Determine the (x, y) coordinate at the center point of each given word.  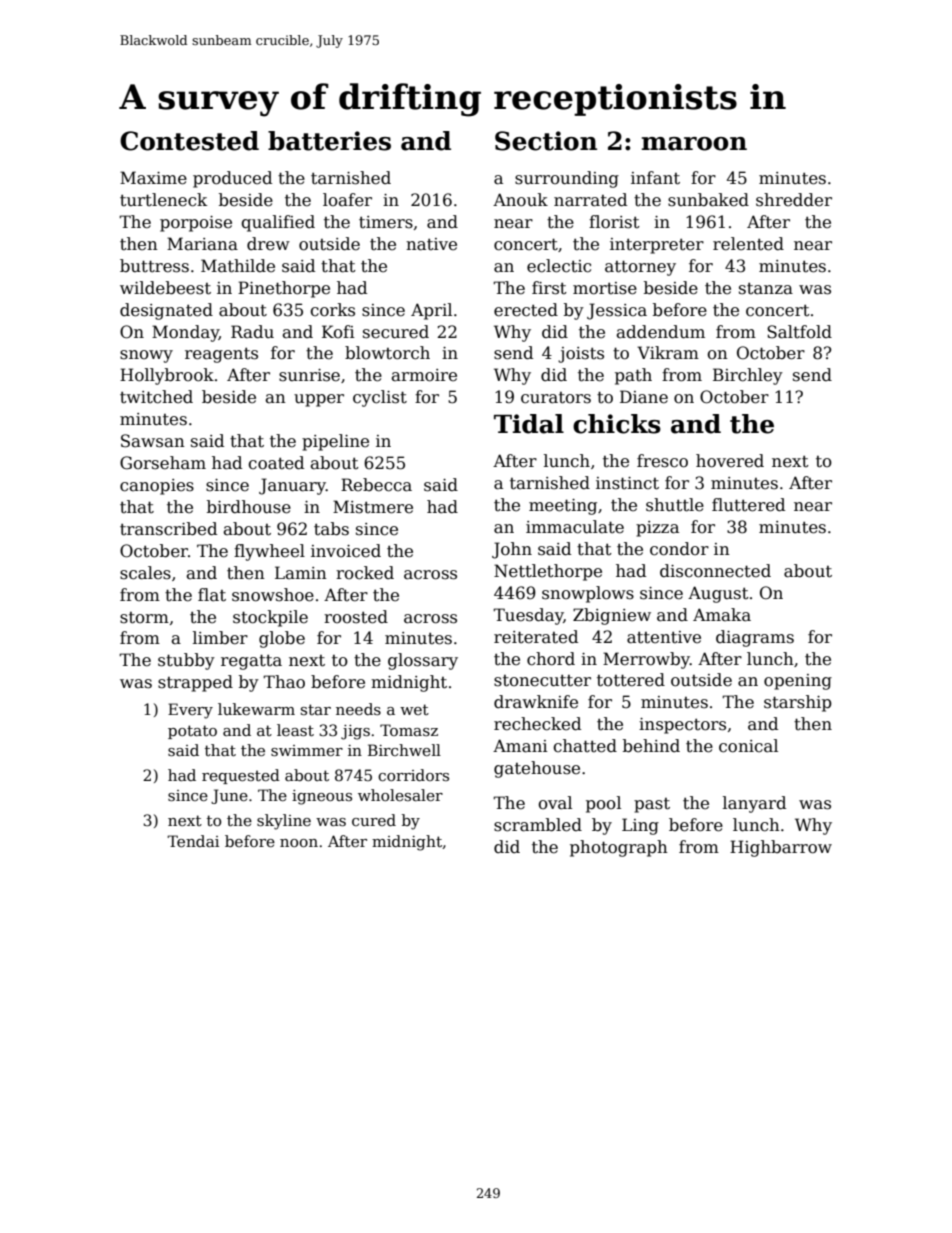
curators (556, 398)
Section (546, 141)
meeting (563, 507)
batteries (329, 141)
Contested (189, 141)
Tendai (193, 841)
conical (748, 746)
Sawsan (153, 441)
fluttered (748, 505)
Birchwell (404, 750)
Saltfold (799, 332)
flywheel (269, 552)
